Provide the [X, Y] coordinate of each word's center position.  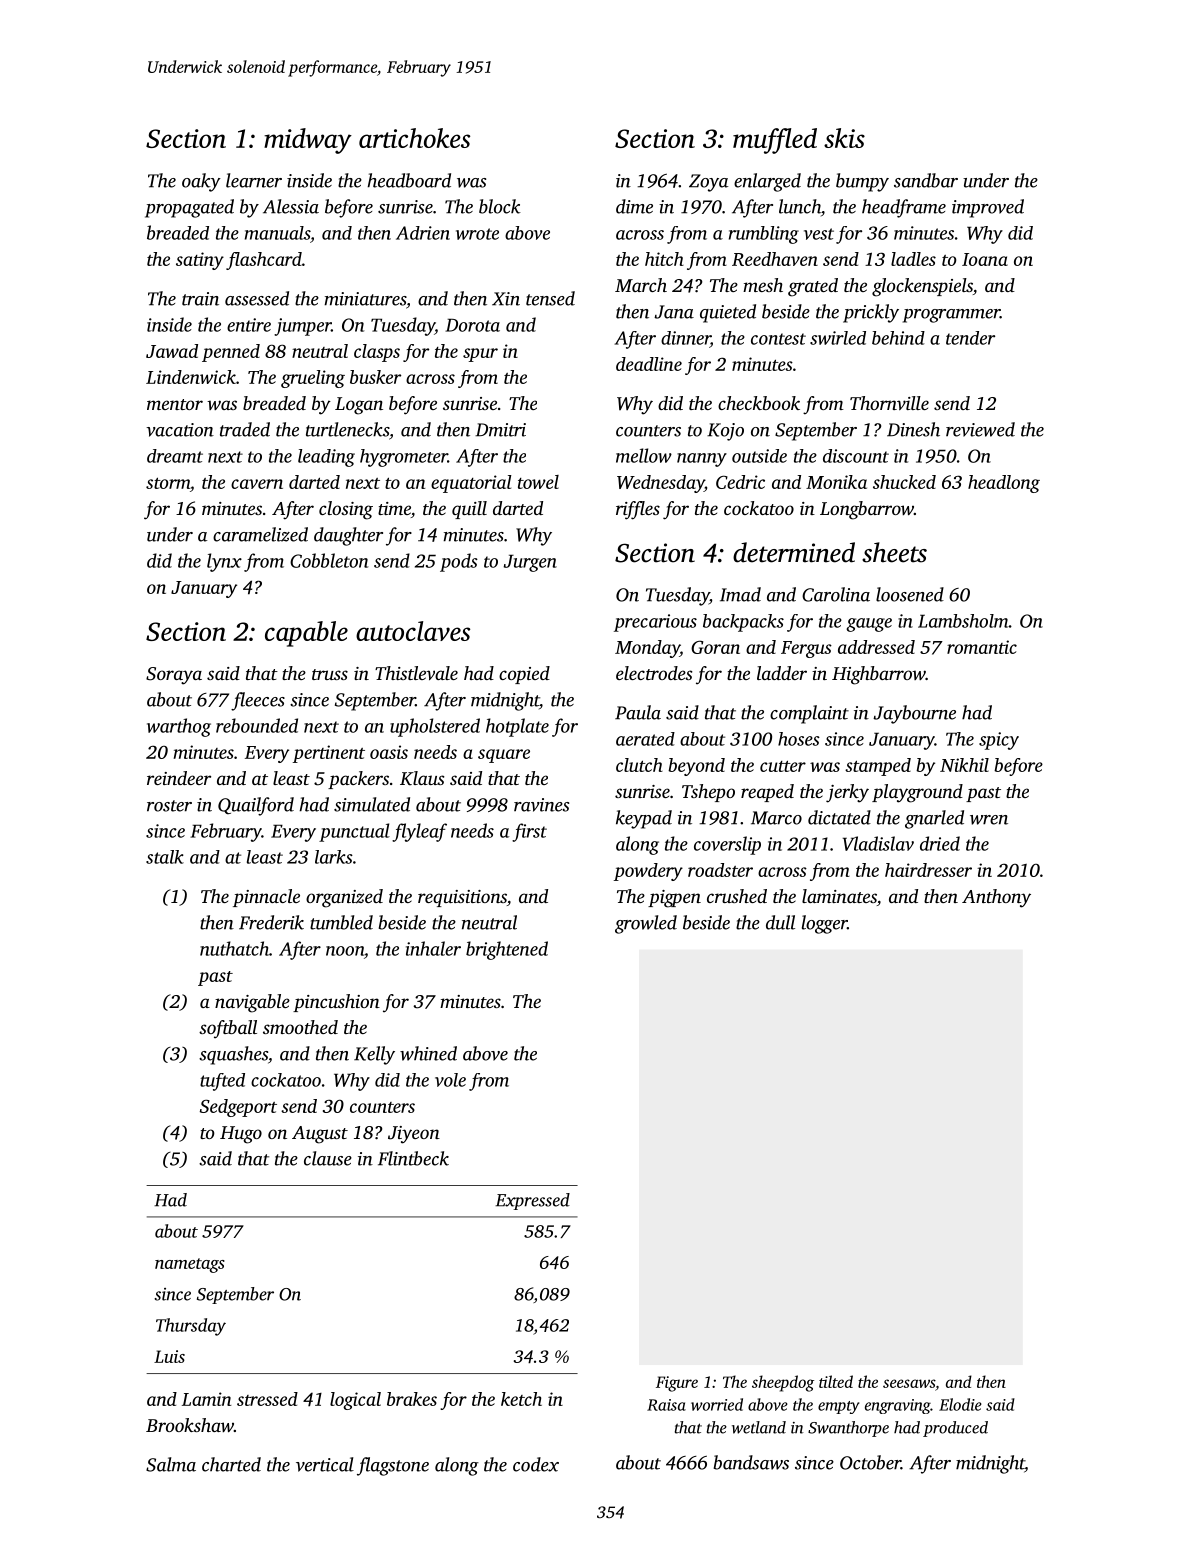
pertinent [329, 754]
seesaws [909, 1383]
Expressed [532, 1201]
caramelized [260, 534]
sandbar [926, 180]
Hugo [241, 1135]
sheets [894, 552]
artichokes [414, 138]
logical [355, 1401]
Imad [740, 594]
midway [308, 141]
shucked [904, 482]
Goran [715, 647]
